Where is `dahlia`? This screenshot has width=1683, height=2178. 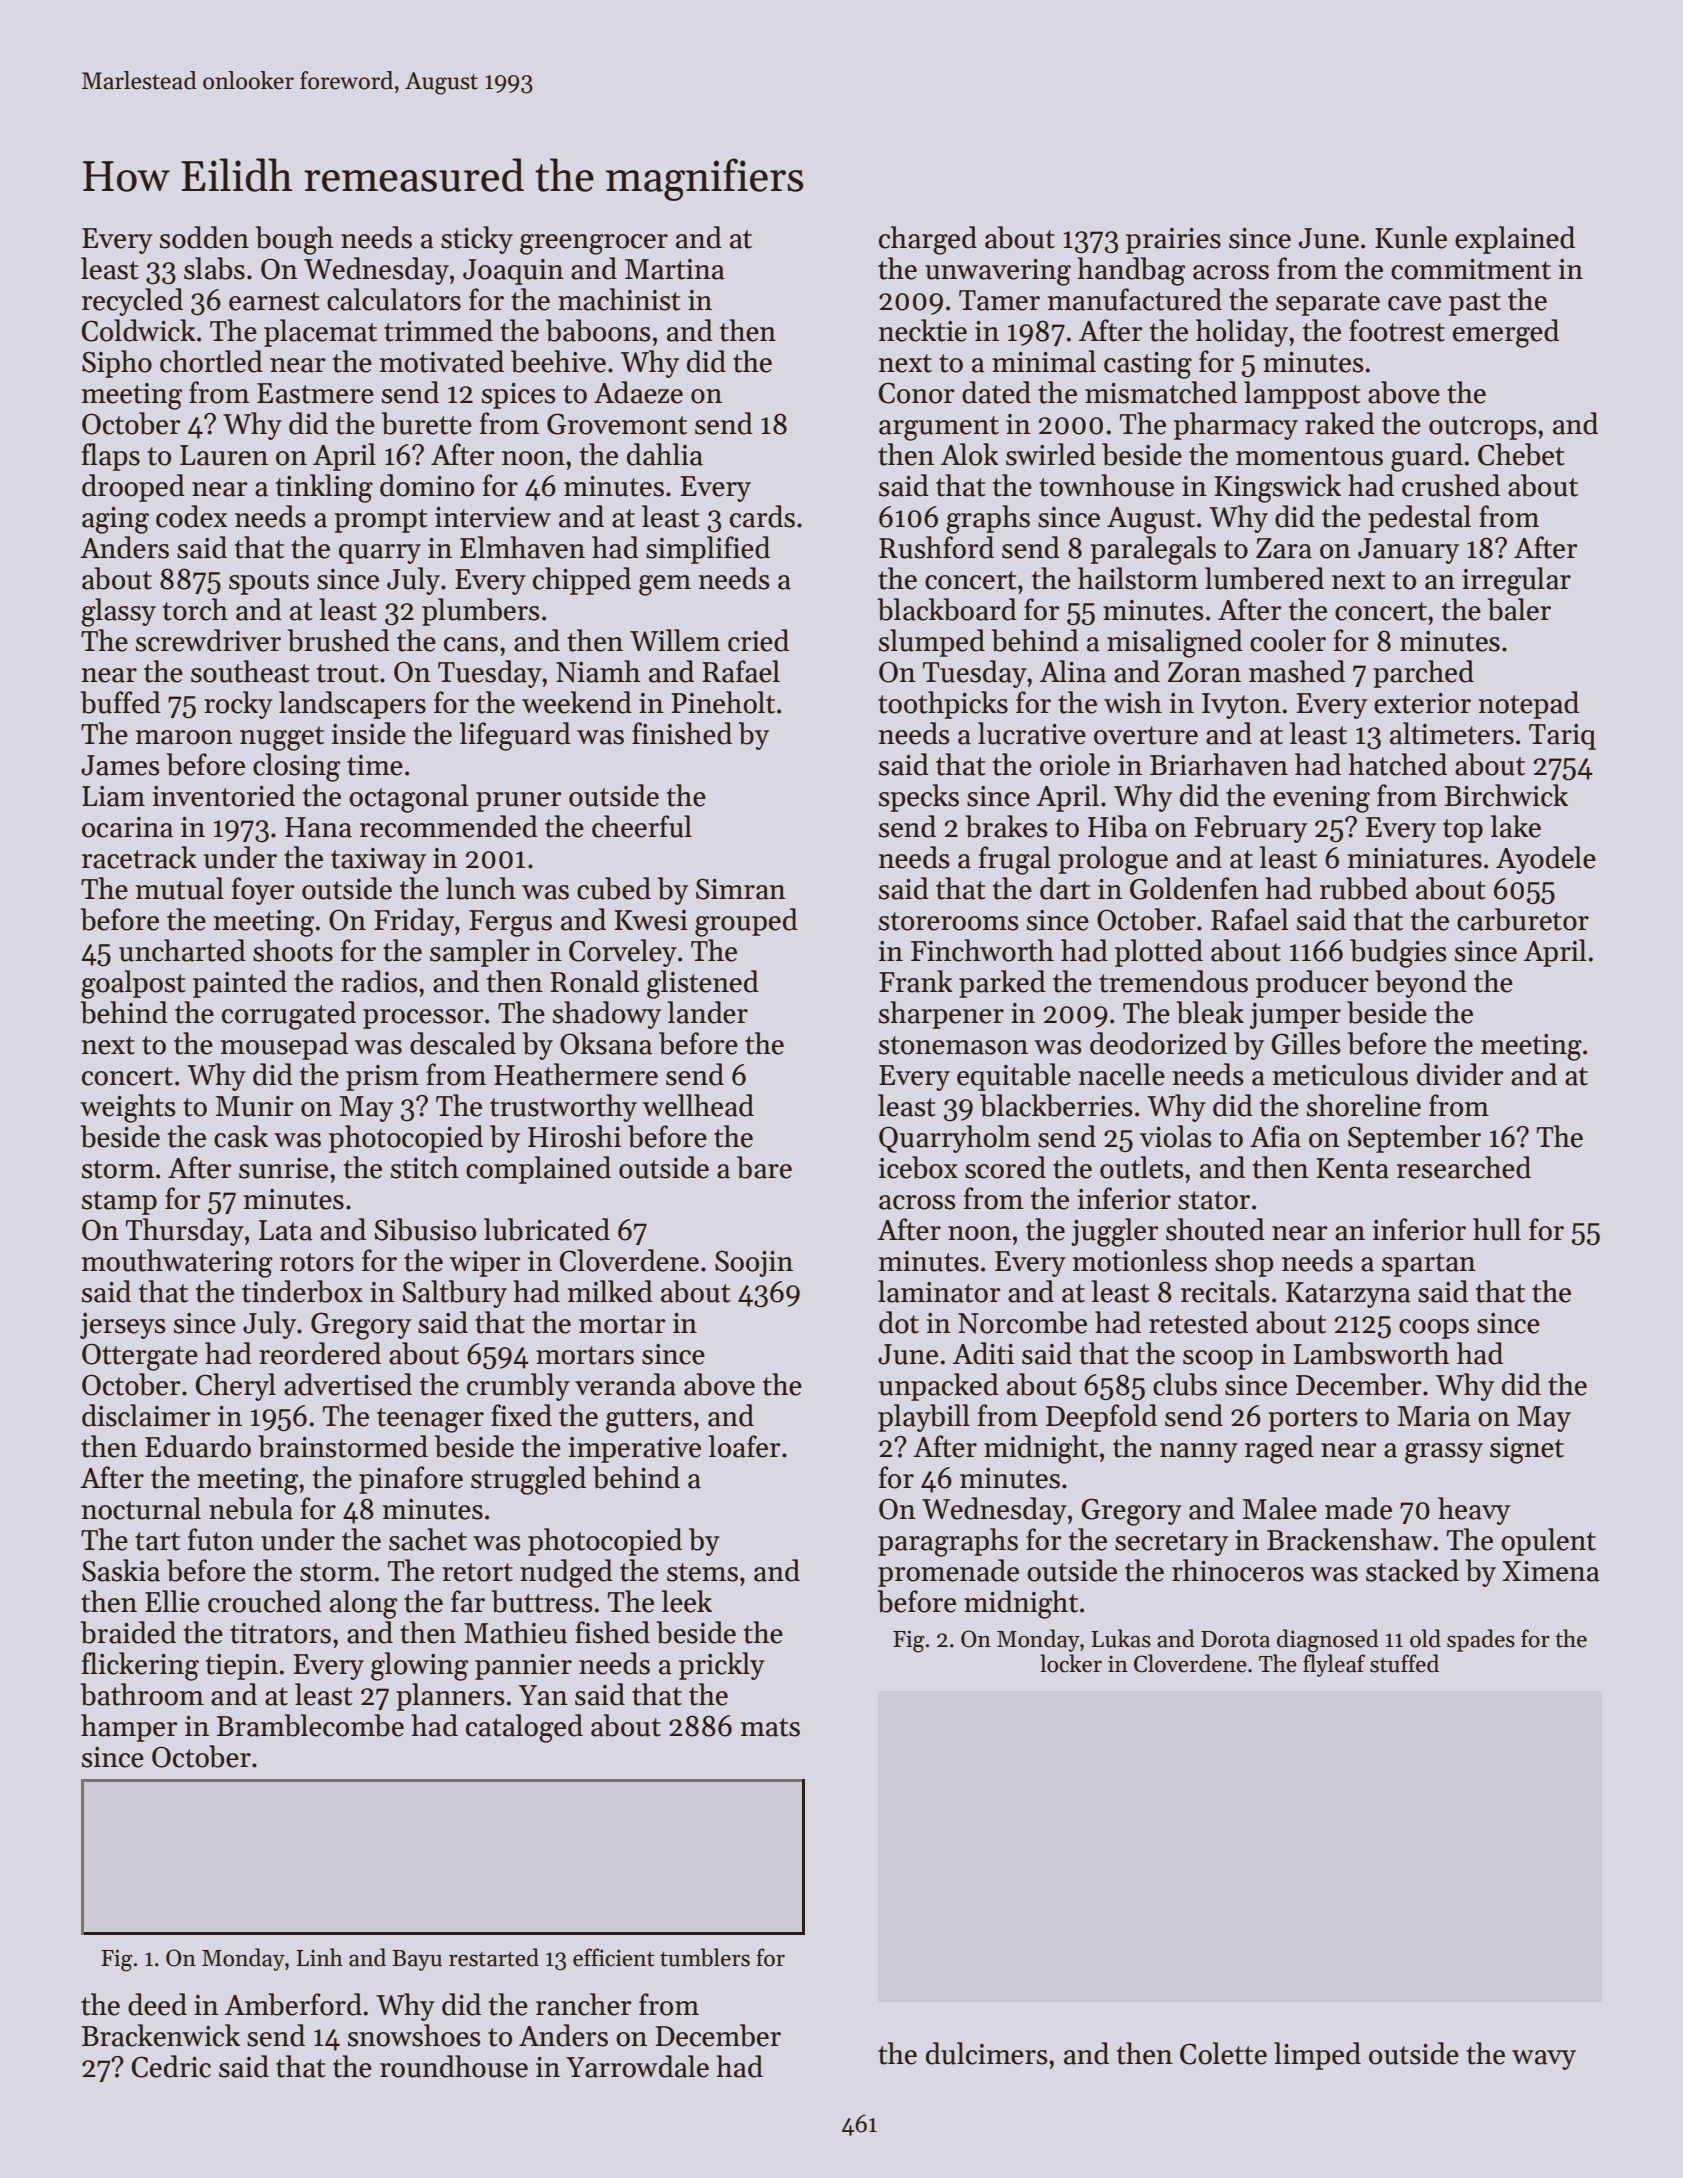
dahlia is located at coordinates (665, 454).
